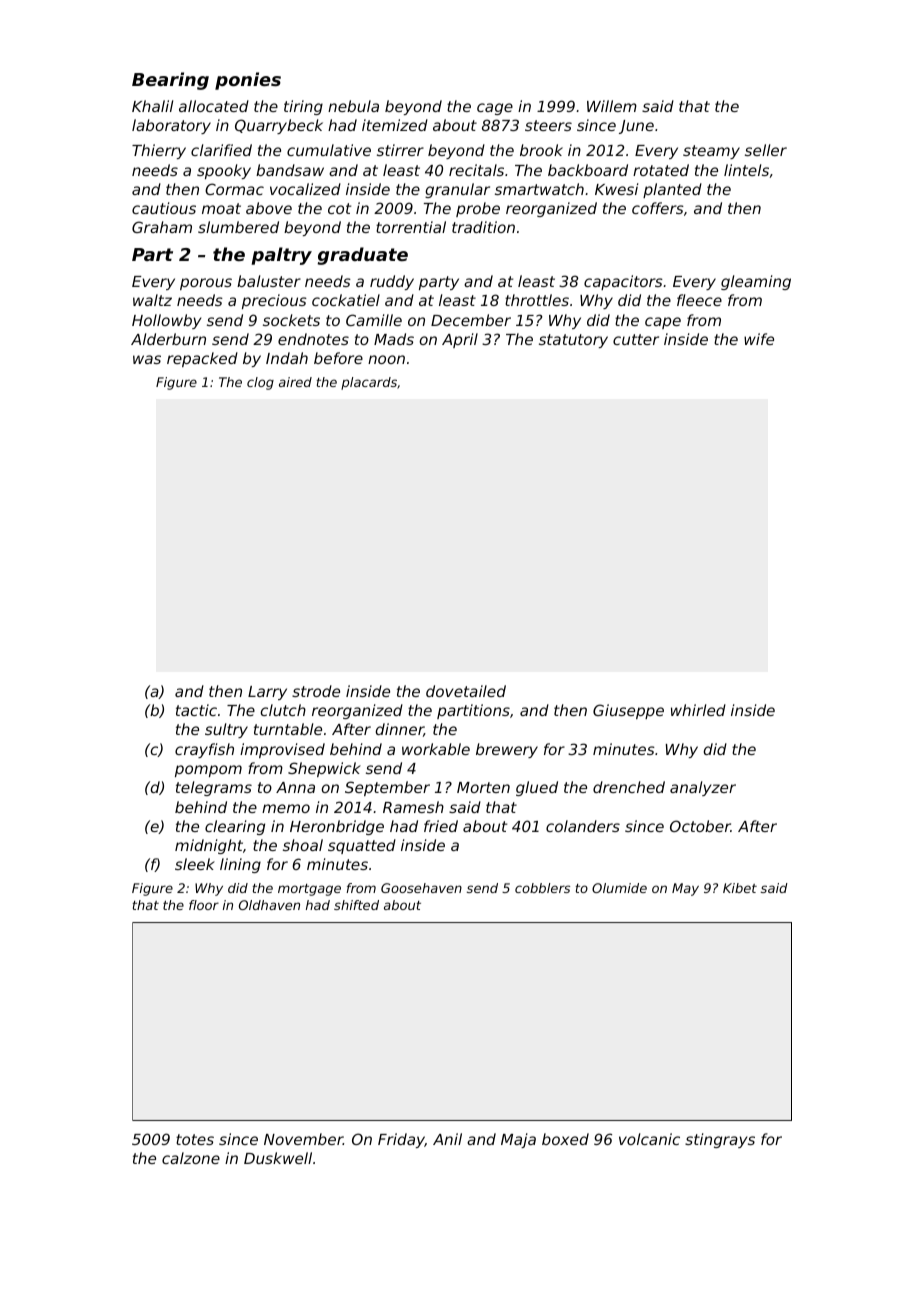 The height and width of the image is (1314, 924). I want to click on clog, so click(260, 383).
